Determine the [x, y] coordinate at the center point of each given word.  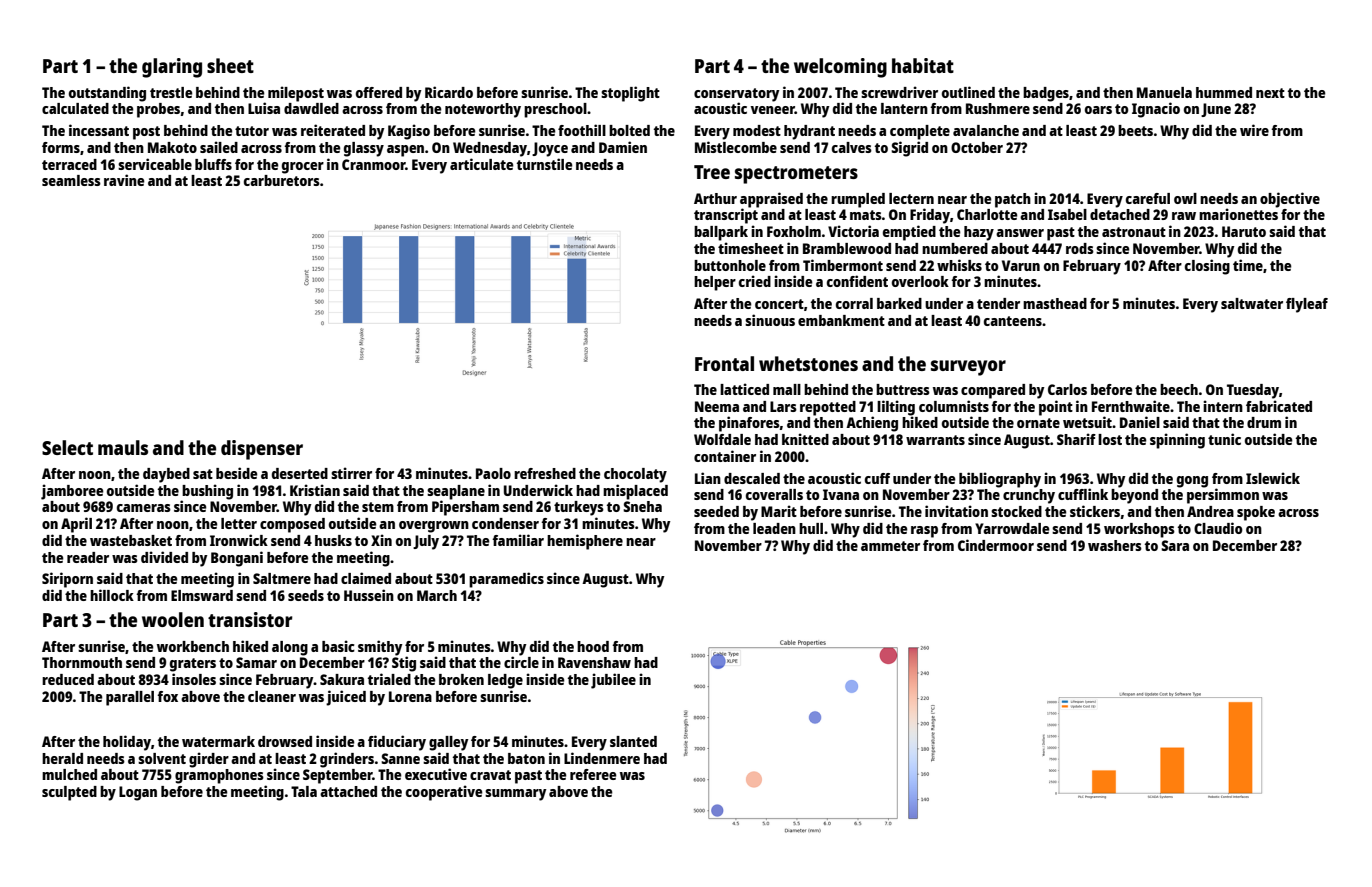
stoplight [630, 94]
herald [62, 758]
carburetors [282, 180]
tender [998, 303]
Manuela [1164, 92]
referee [593, 774]
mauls [123, 447]
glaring [172, 68]
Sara [1175, 545]
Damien [623, 147]
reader [88, 557]
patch [1013, 200]
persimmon [1223, 496]
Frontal [724, 363]
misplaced [635, 492]
